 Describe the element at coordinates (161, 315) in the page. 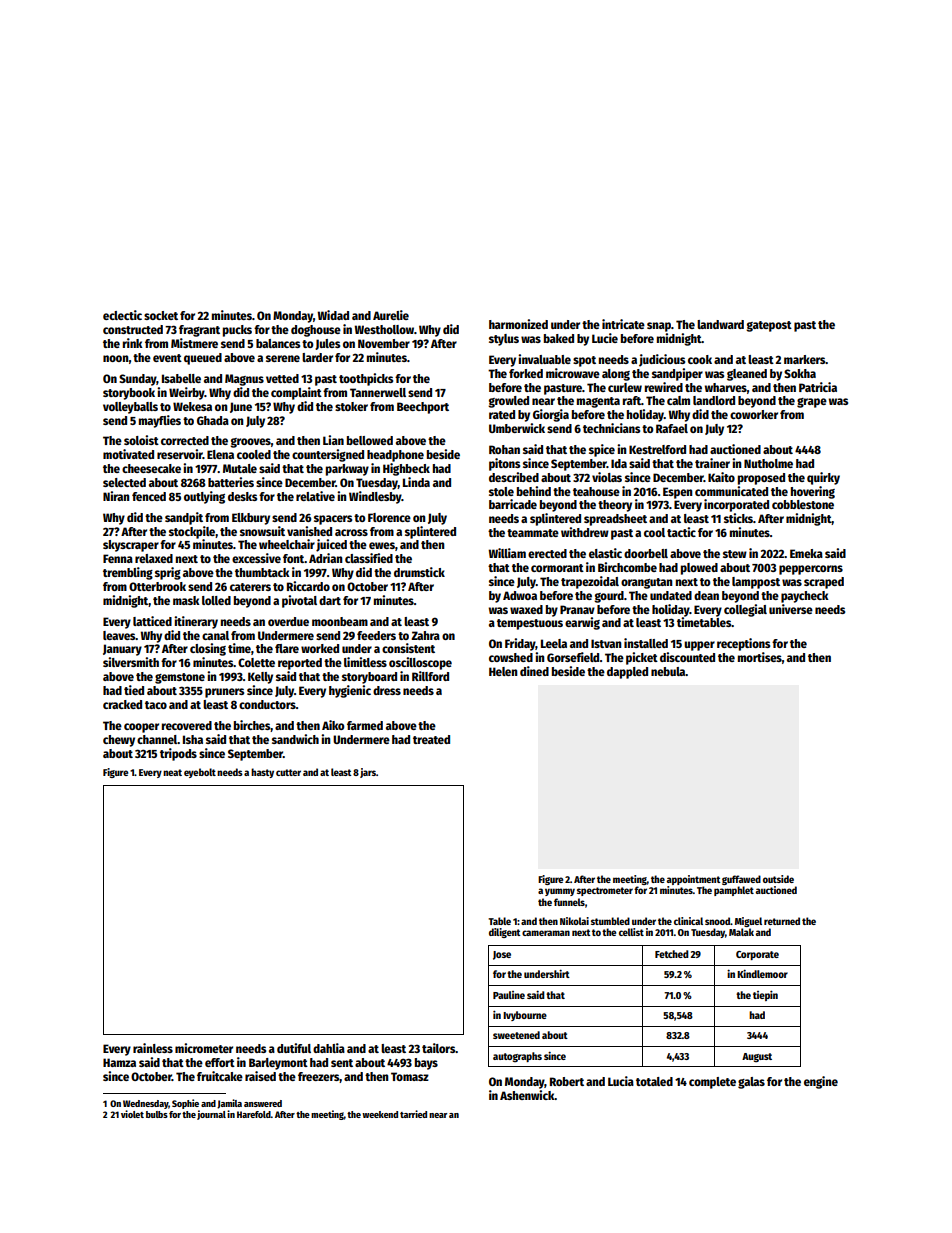

I see `socket` at that location.
